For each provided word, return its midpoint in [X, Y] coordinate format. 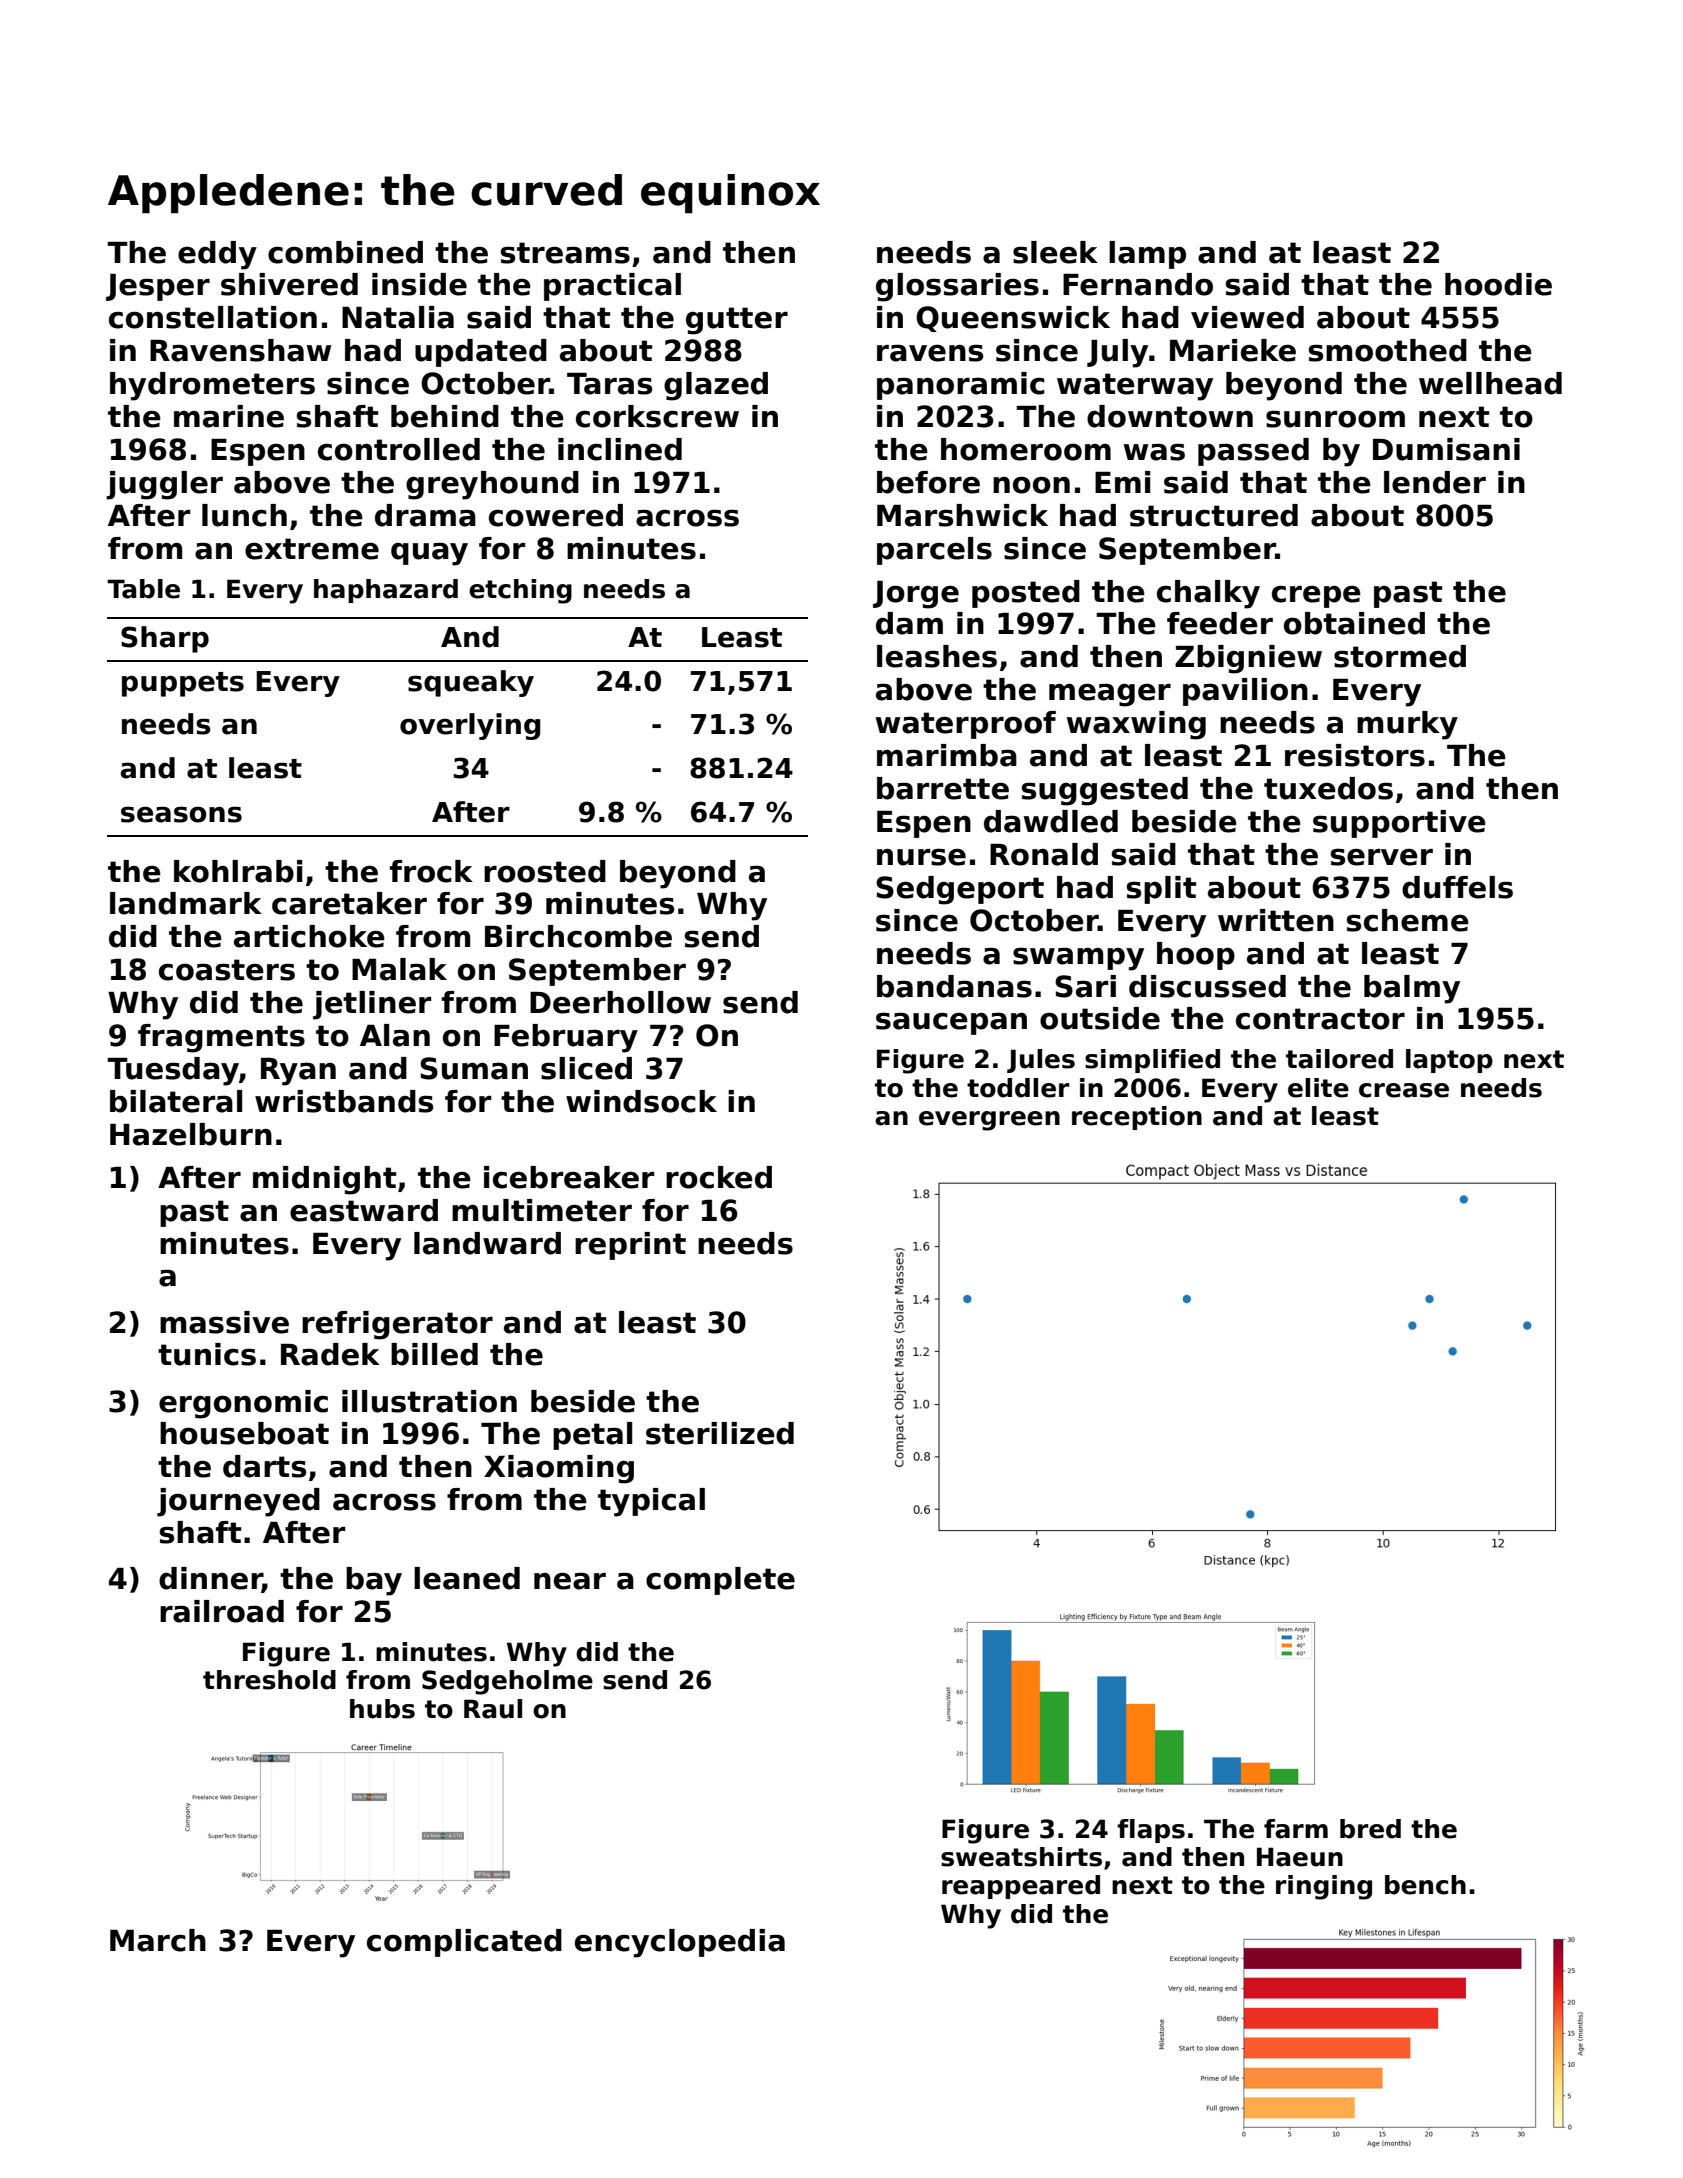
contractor [1320, 1019]
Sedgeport [960, 890]
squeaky [471, 683]
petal [592, 1436]
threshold [269, 1680]
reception [1137, 1118]
